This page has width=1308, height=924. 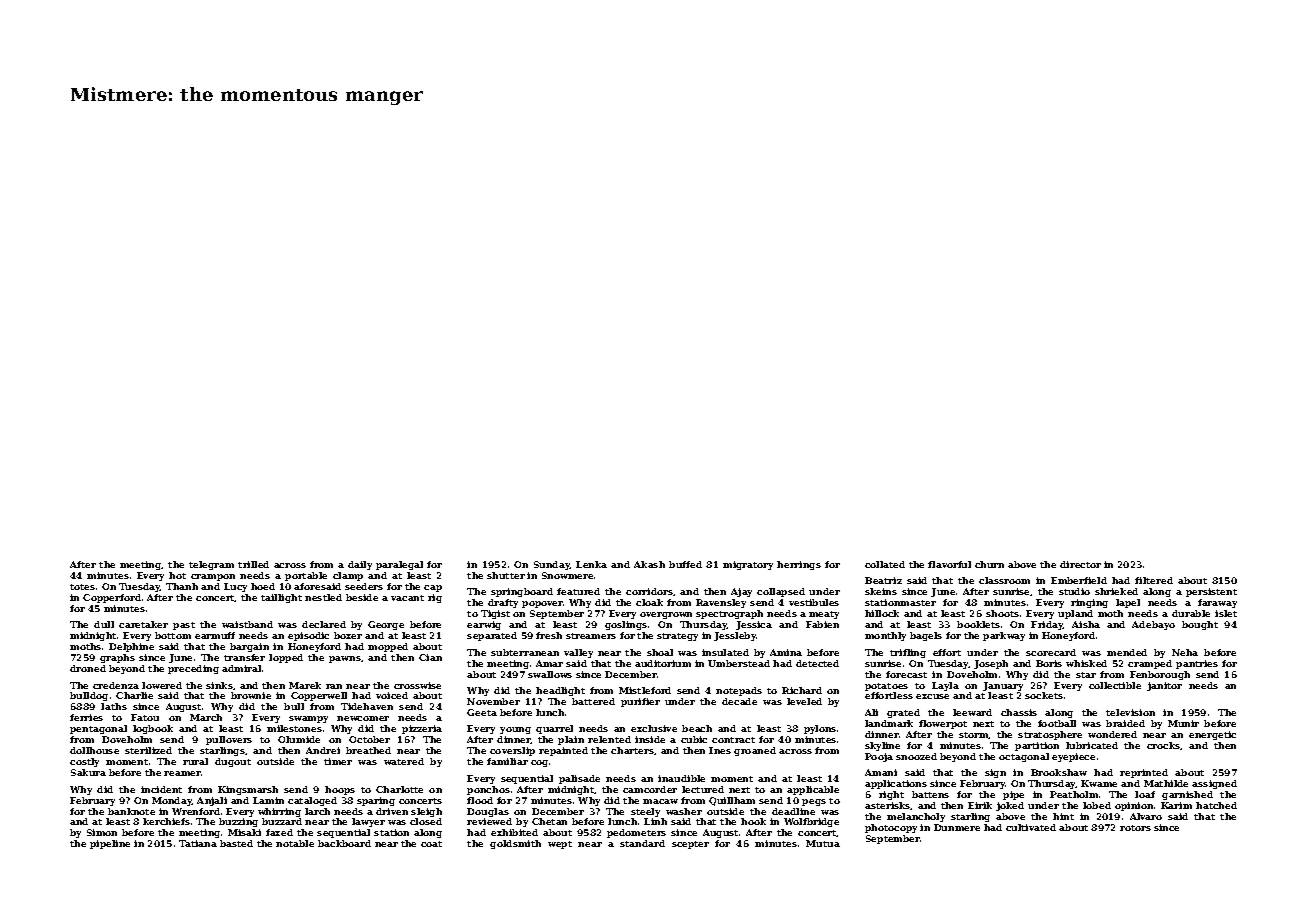 I want to click on buzzard, so click(x=282, y=821).
